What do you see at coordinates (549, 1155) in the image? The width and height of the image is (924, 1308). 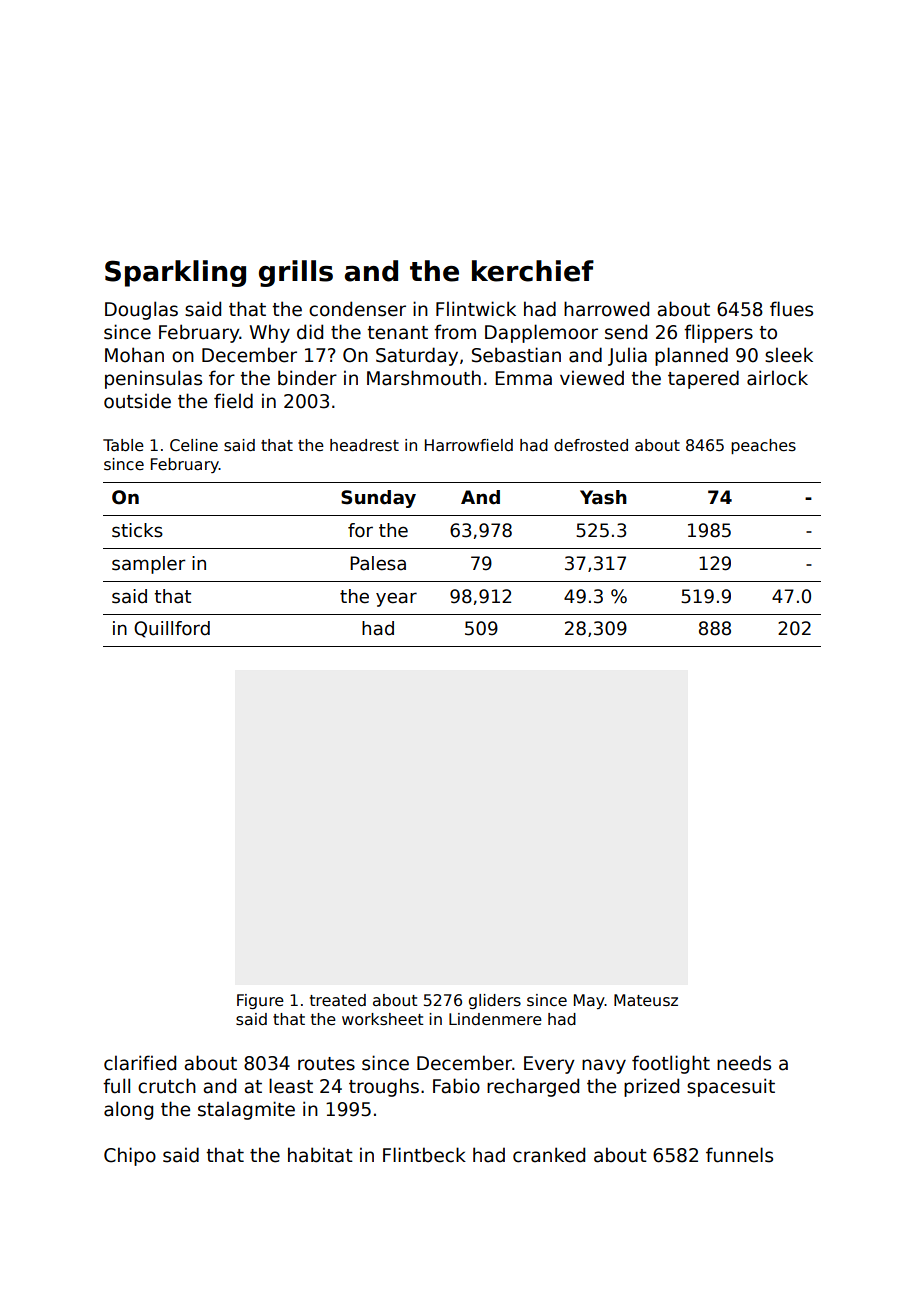 I see `cranked` at bounding box center [549, 1155].
